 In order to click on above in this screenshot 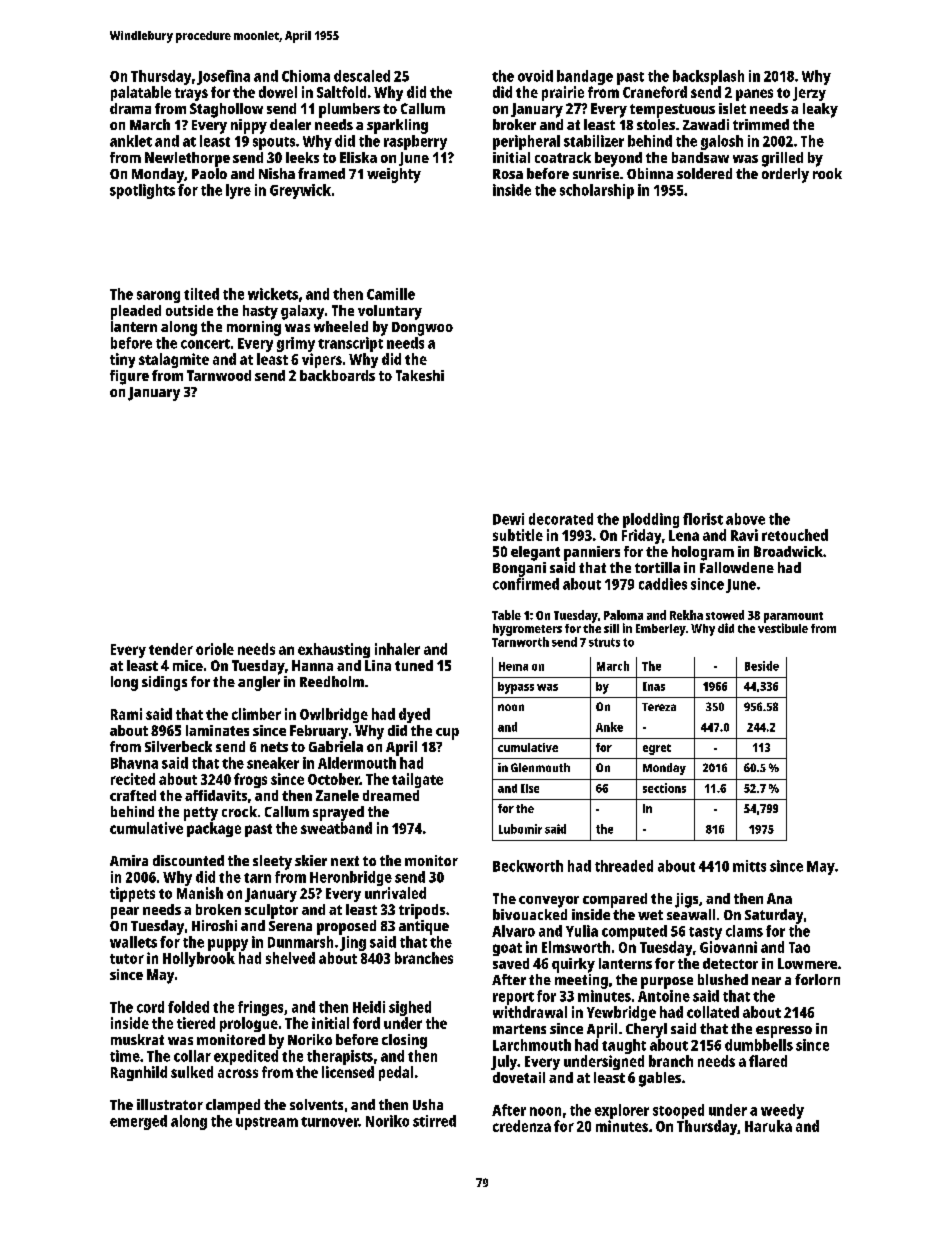, I will do `click(745, 519)`.
